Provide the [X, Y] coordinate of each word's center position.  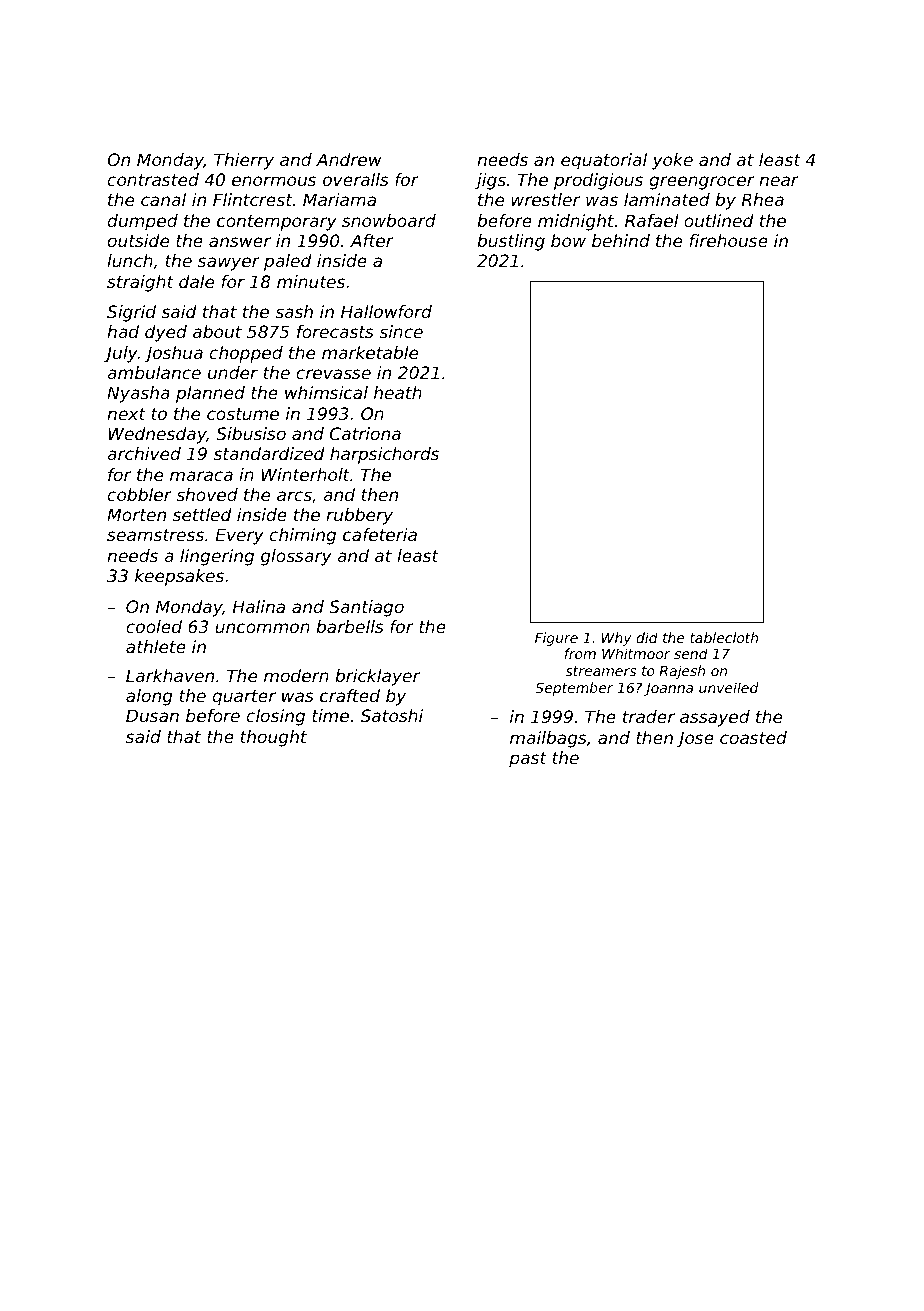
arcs [294, 496]
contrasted [153, 179]
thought [273, 738]
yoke [672, 161]
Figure [556, 639]
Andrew [349, 159]
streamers [601, 671]
